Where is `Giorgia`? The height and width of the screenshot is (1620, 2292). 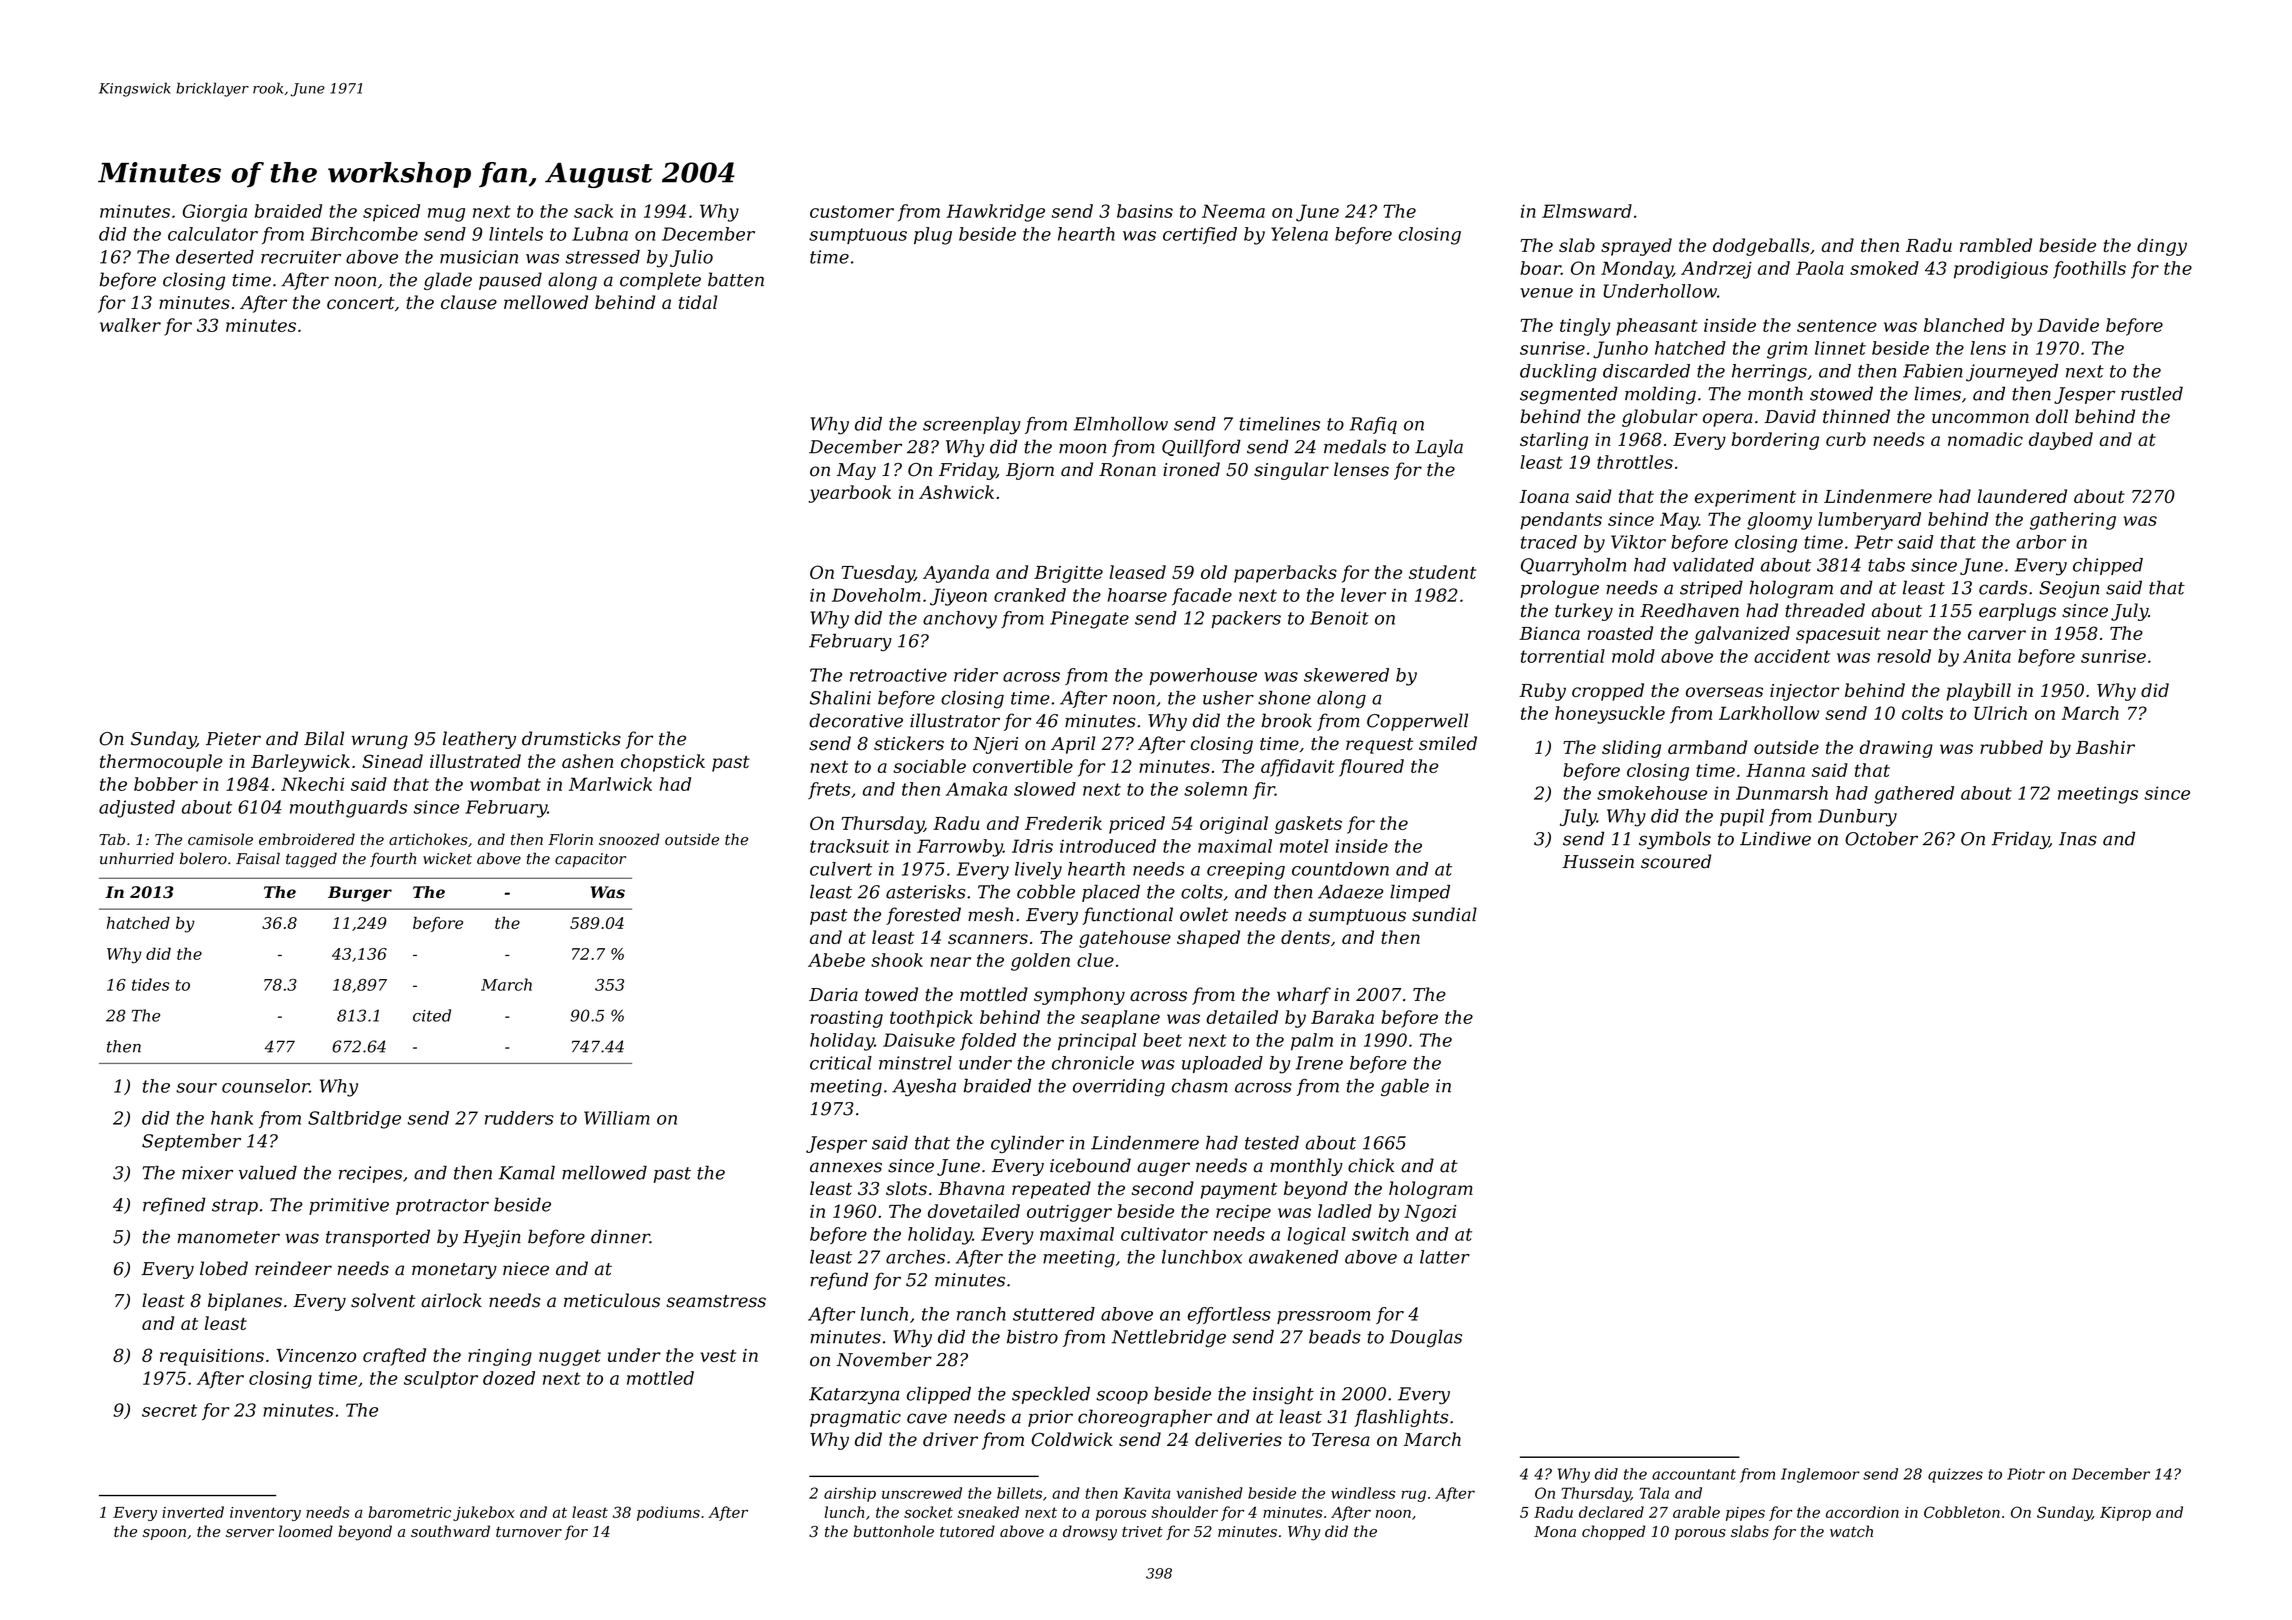
Giorgia is located at coordinates (215, 213).
